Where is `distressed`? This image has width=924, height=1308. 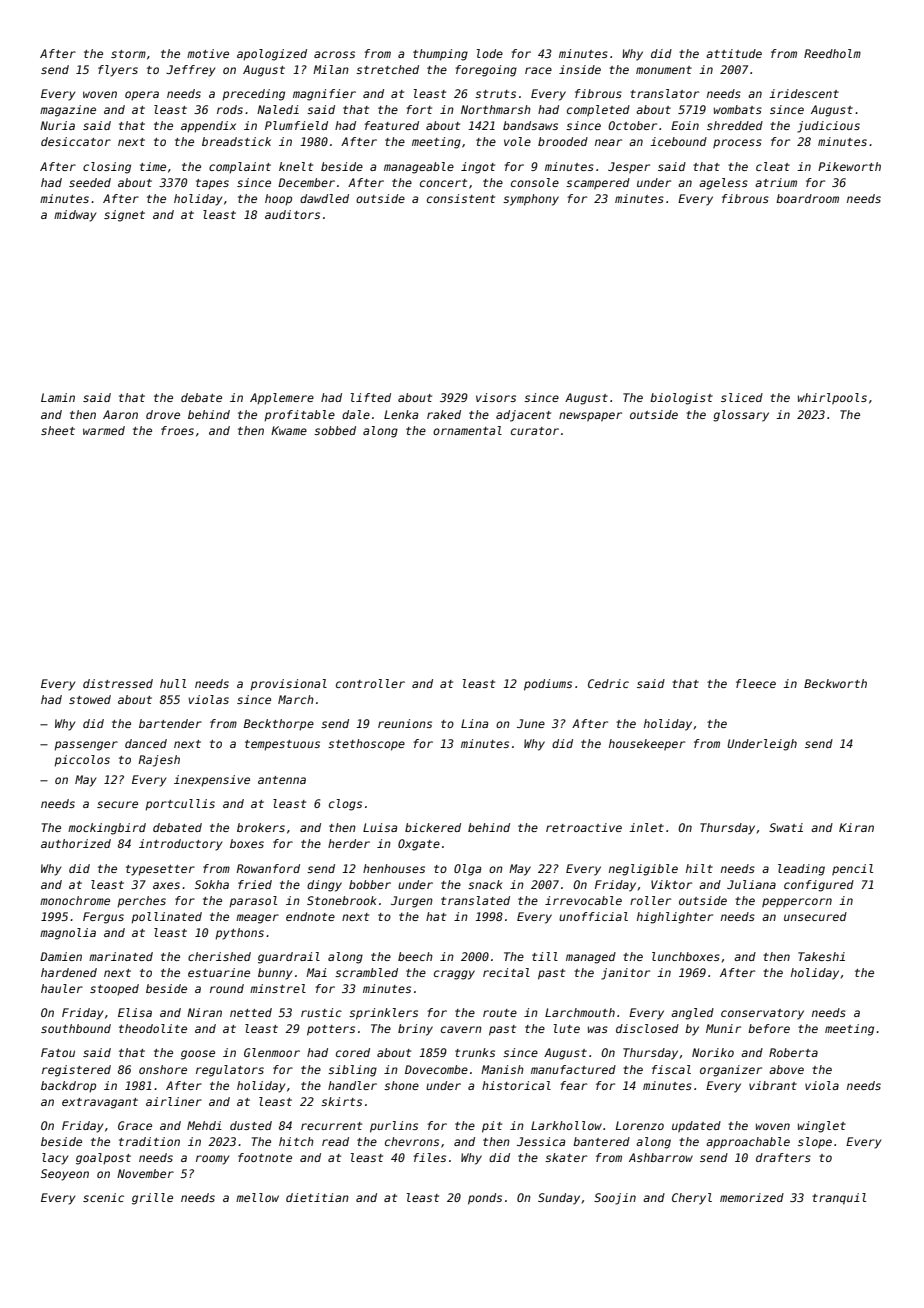 distressed is located at coordinates (118, 683).
